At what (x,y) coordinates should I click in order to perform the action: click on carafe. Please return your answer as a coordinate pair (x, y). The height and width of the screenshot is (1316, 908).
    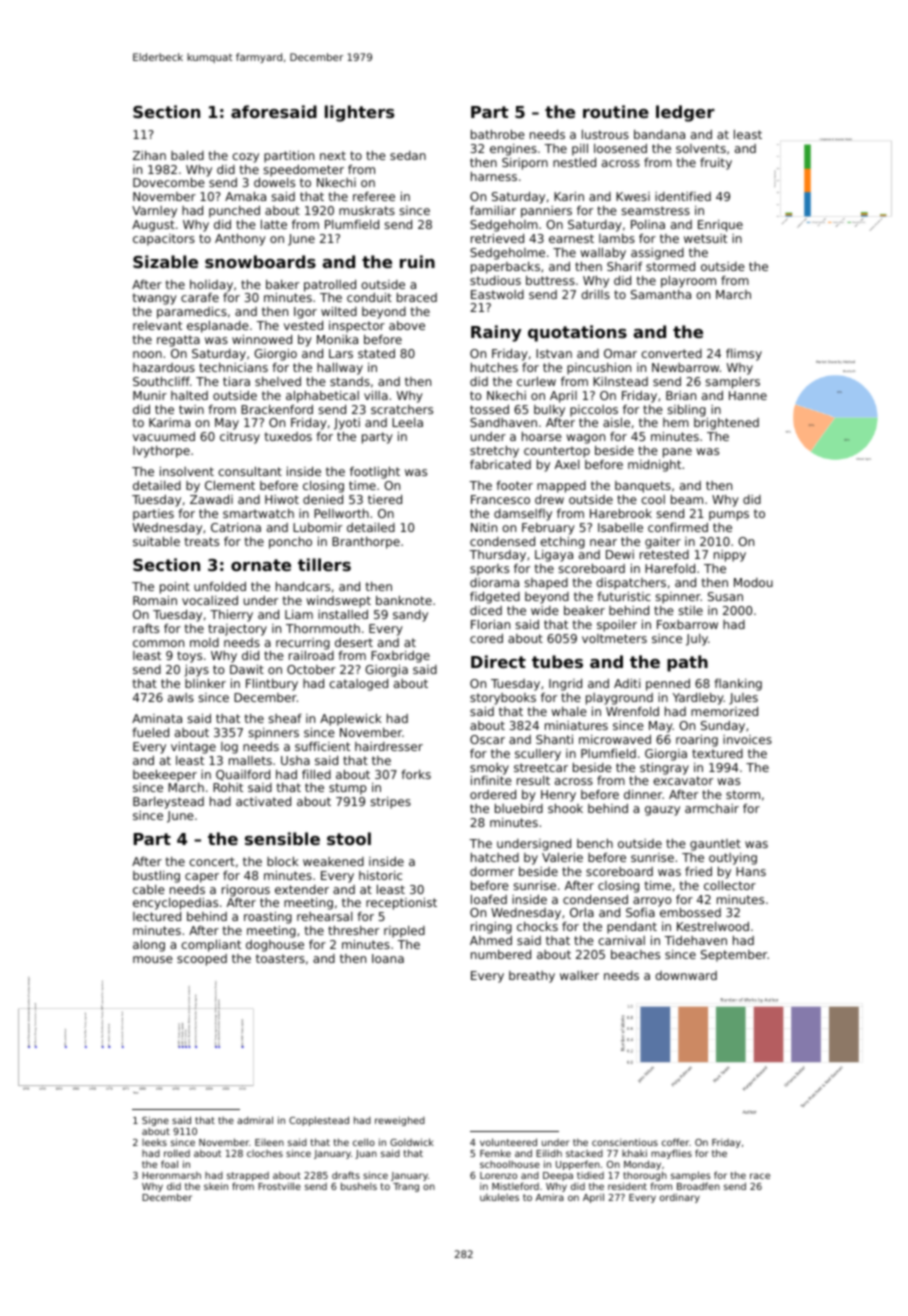
    Looking at the image, I should click on (200, 297).
